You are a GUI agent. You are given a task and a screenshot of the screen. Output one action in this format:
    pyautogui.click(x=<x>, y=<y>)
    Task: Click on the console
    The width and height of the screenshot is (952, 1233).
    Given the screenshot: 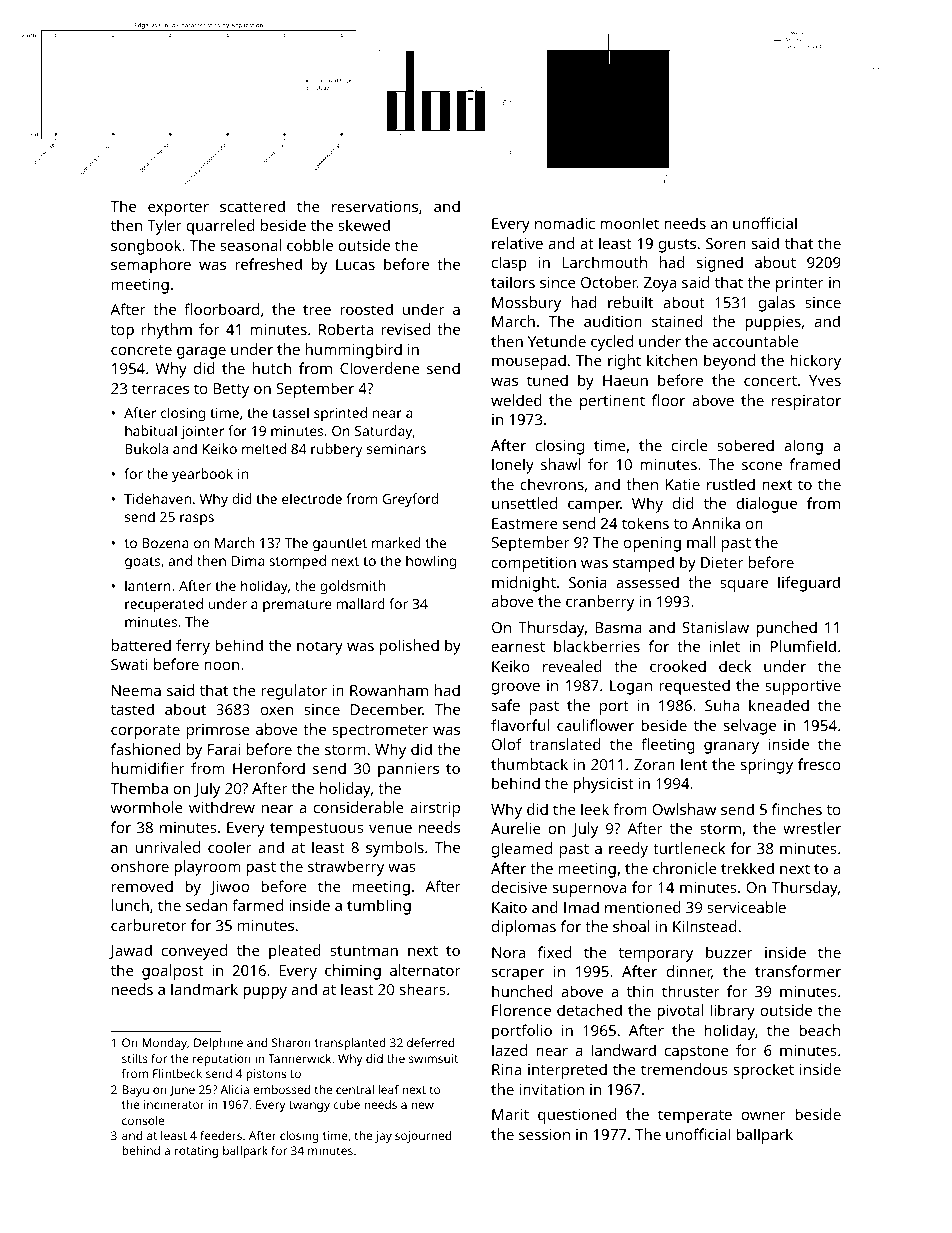 What is the action you would take?
    pyautogui.click(x=143, y=1120)
